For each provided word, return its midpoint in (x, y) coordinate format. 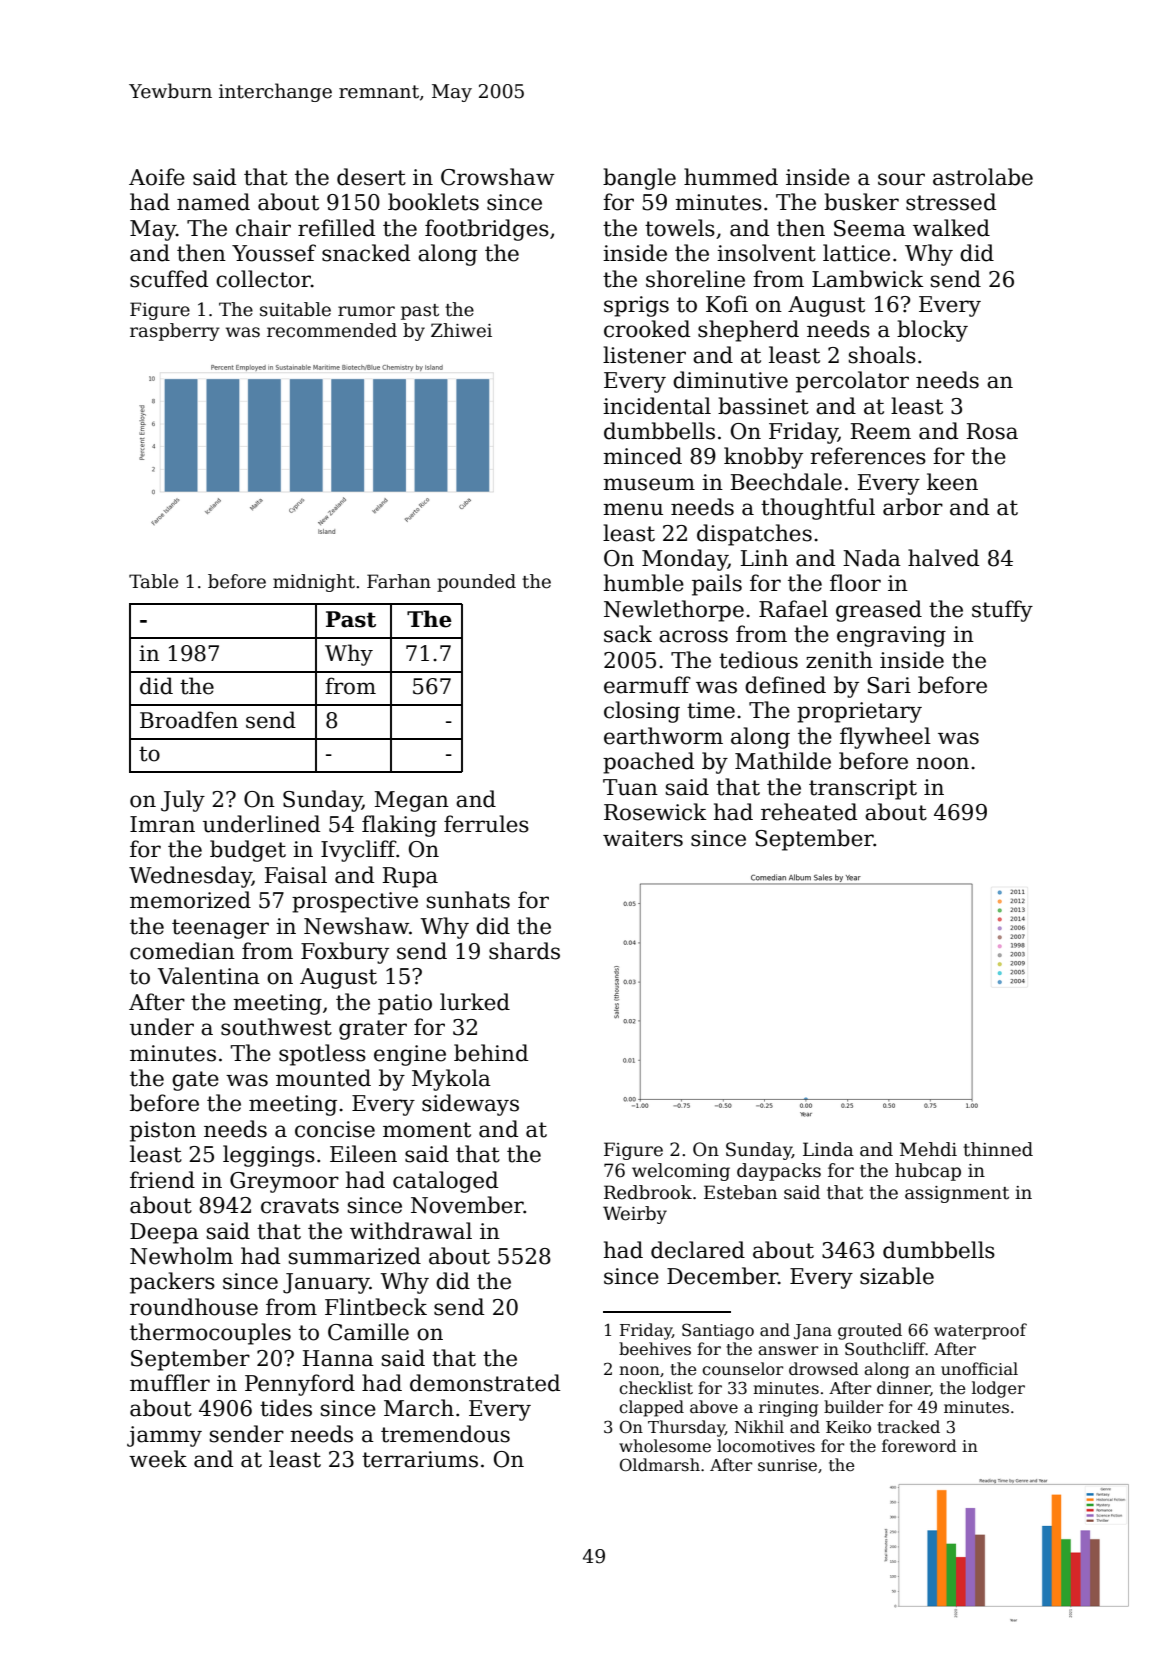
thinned (998, 1149)
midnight (314, 583)
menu (633, 509)
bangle (639, 179)
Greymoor (284, 1182)
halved (943, 558)
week (158, 1459)
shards (524, 951)
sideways (470, 1105)
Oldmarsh (660, 1465)
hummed (731, 177)
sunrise (787, 1465)
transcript (863, 789)
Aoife (157, 177)
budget (248, 851)
